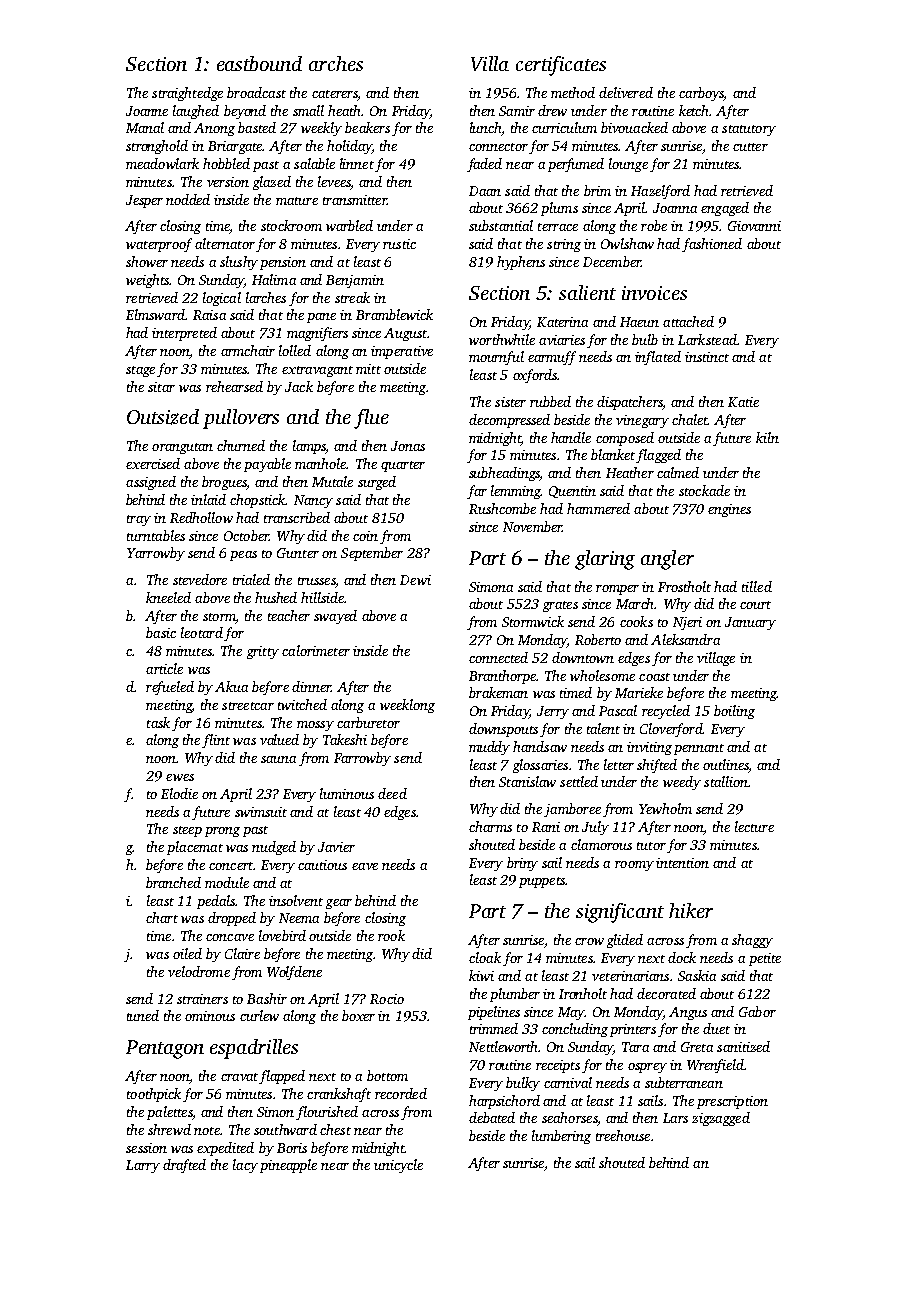 Image resolution: width=908 pixels, height=1316 pixels. What do you see at coordinates (485, 127) in the screenshot?
I see `lunch` at bounding box center [485, 127].
